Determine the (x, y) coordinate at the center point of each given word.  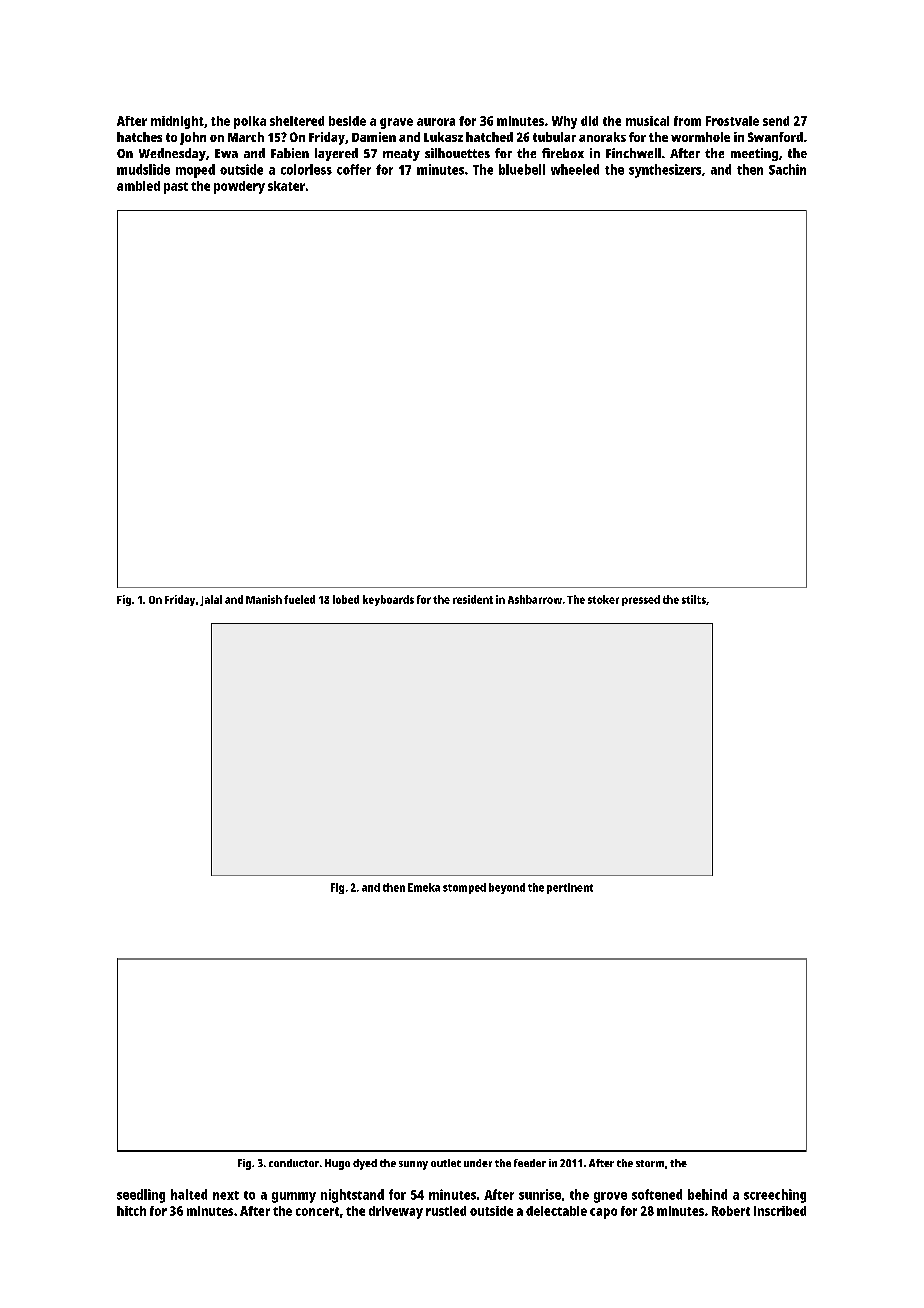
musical (647, 121)
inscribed (780, 1211)
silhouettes (457, 153)
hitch (131, 1211)
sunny (413, 1165)
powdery (239, 187)
